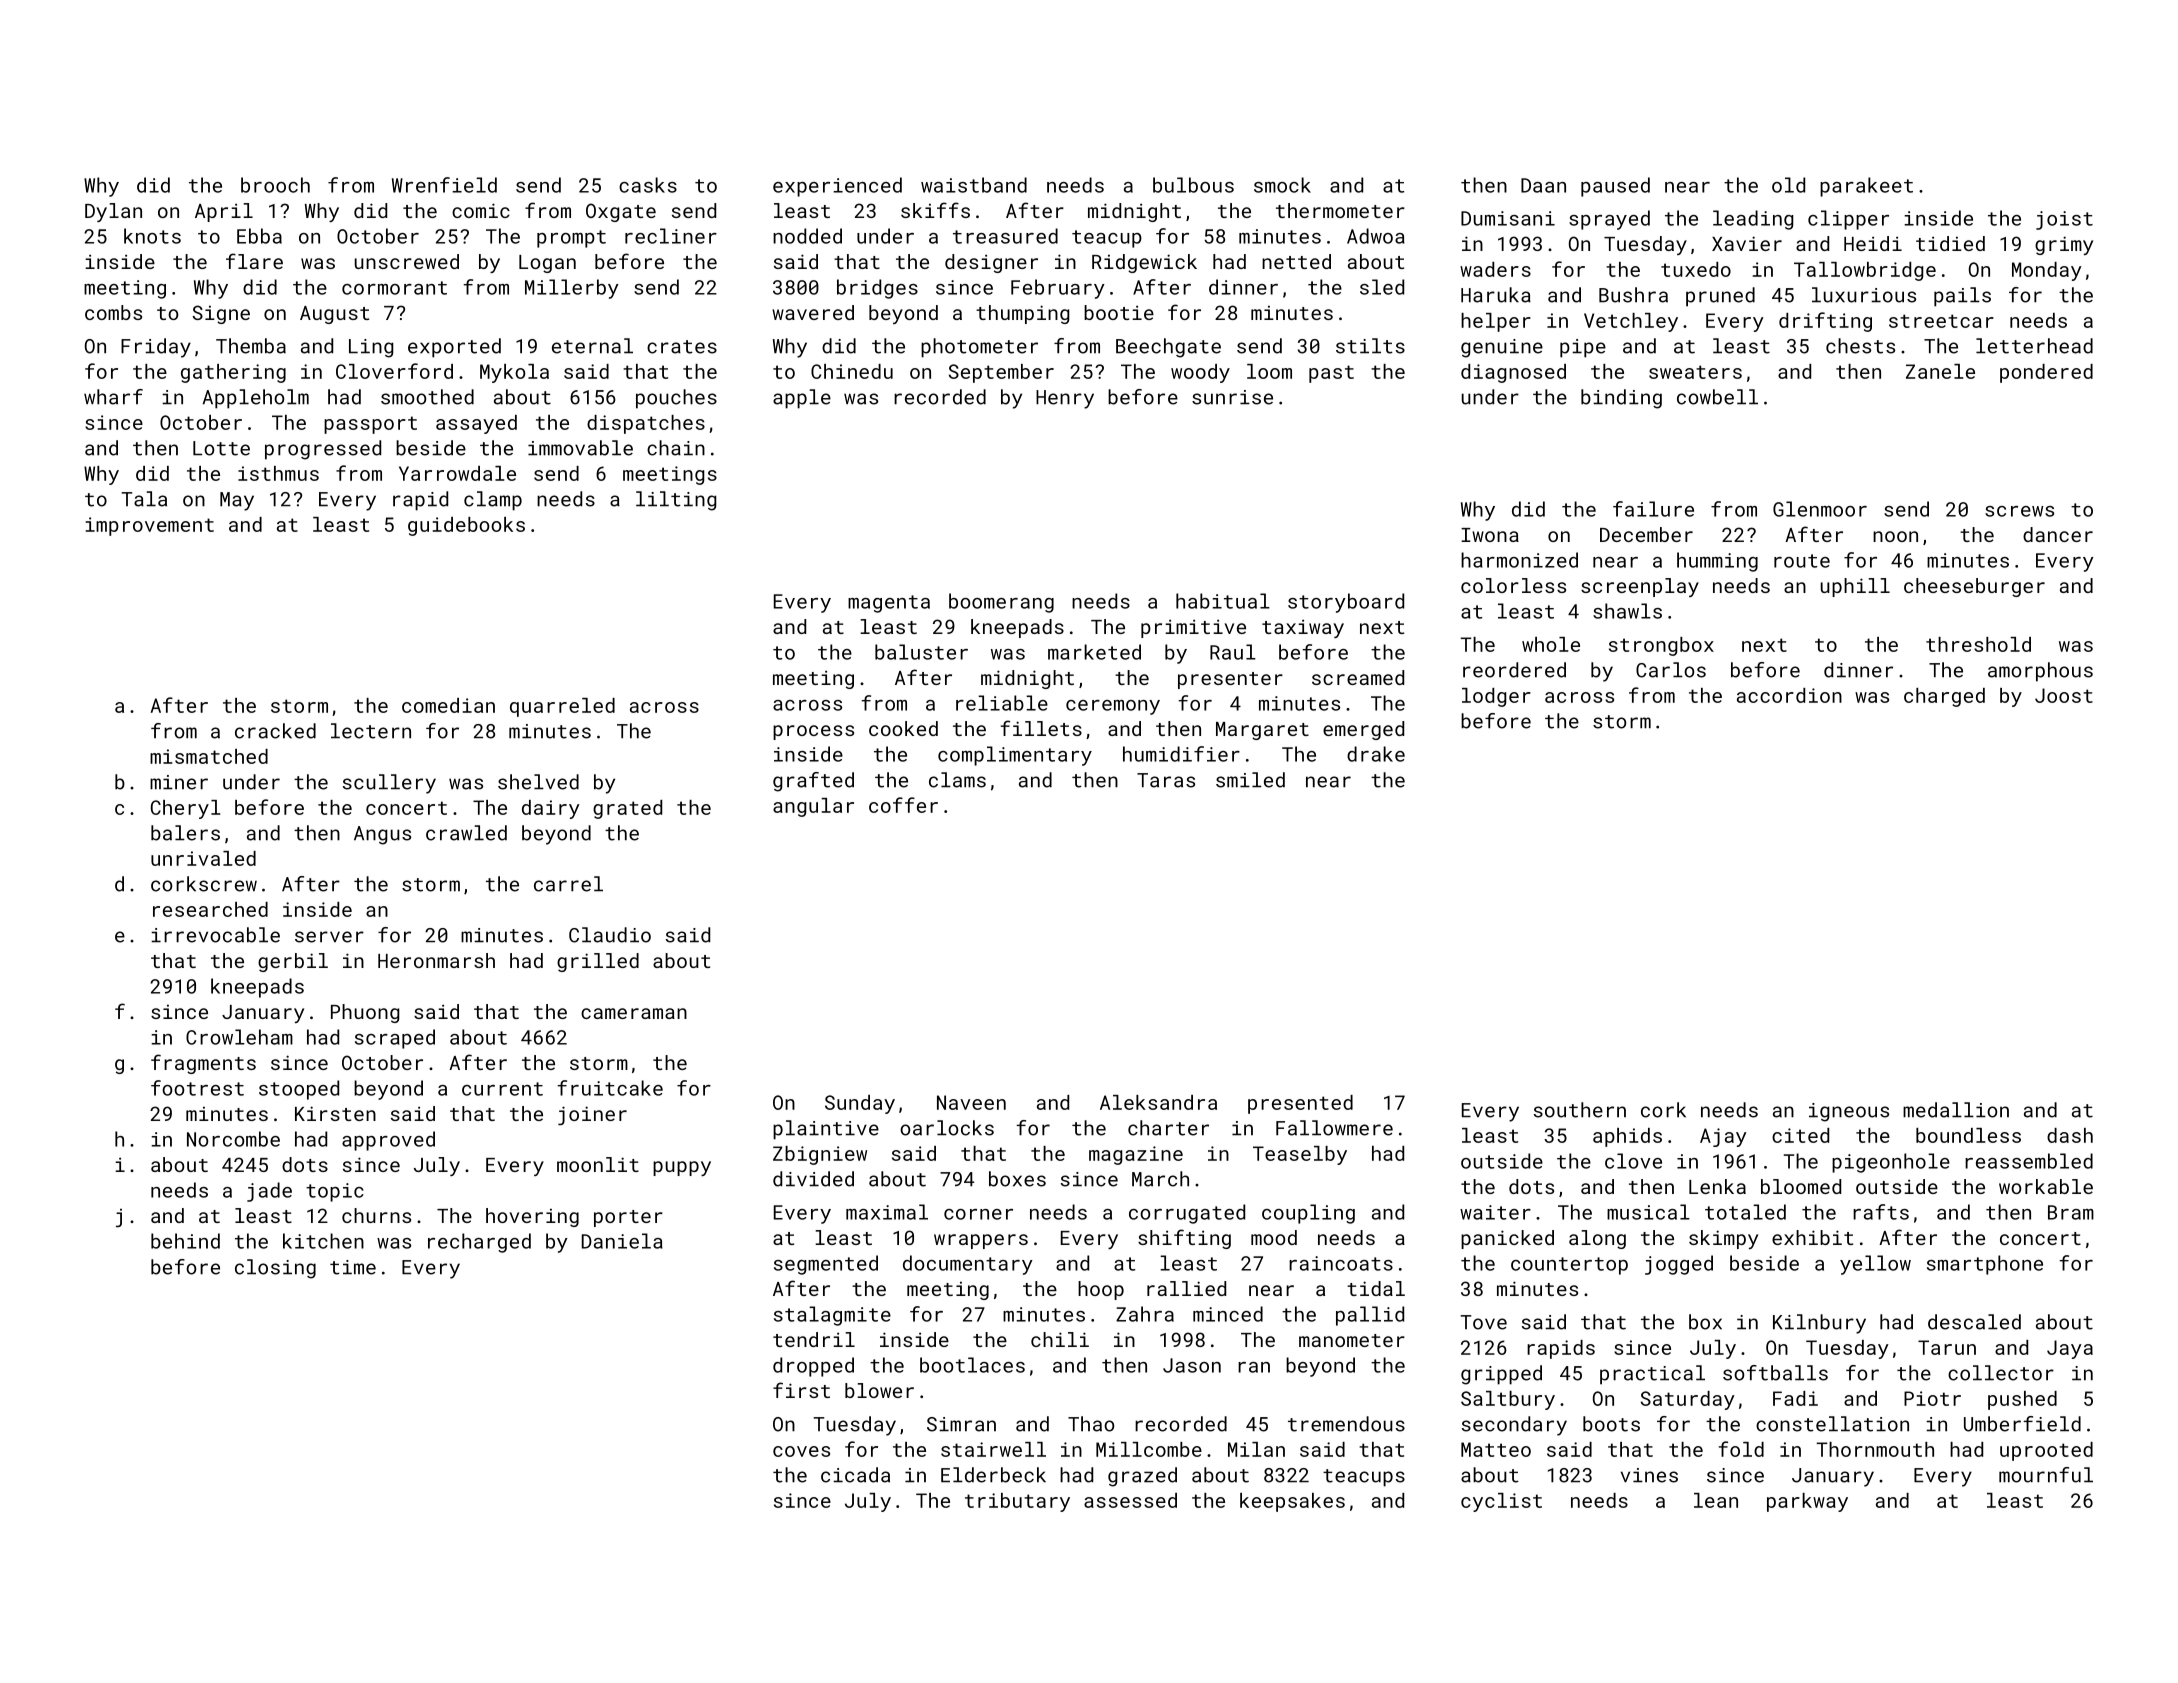  What do you see at coordinates (376, 1215) in the screenshot?
I see `churns` at bounding box center [376, 1215].
